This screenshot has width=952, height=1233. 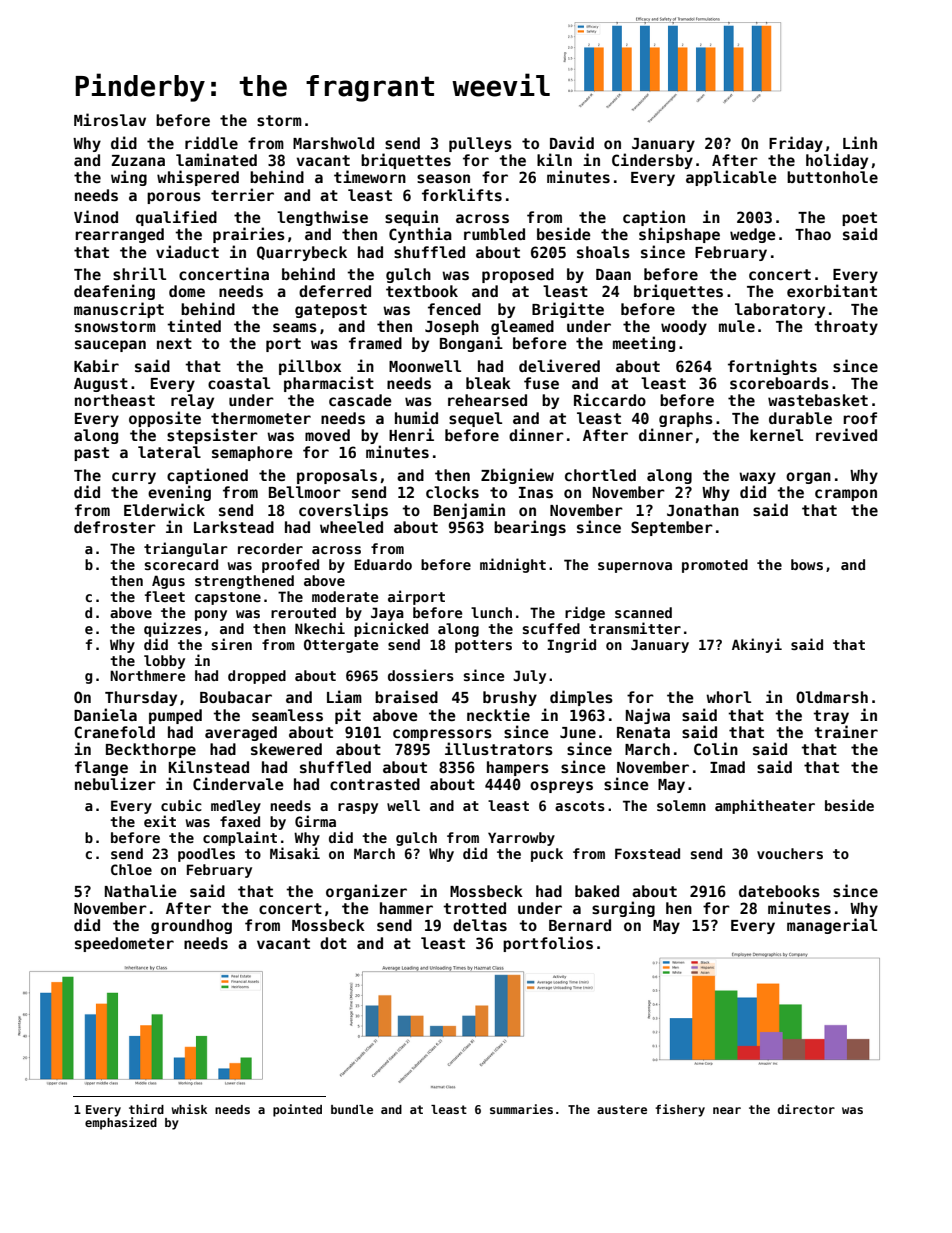 What do you see at coordinates (198, 178) in the screenshot?
I see `whispered` at bounding box center [198, 178].
